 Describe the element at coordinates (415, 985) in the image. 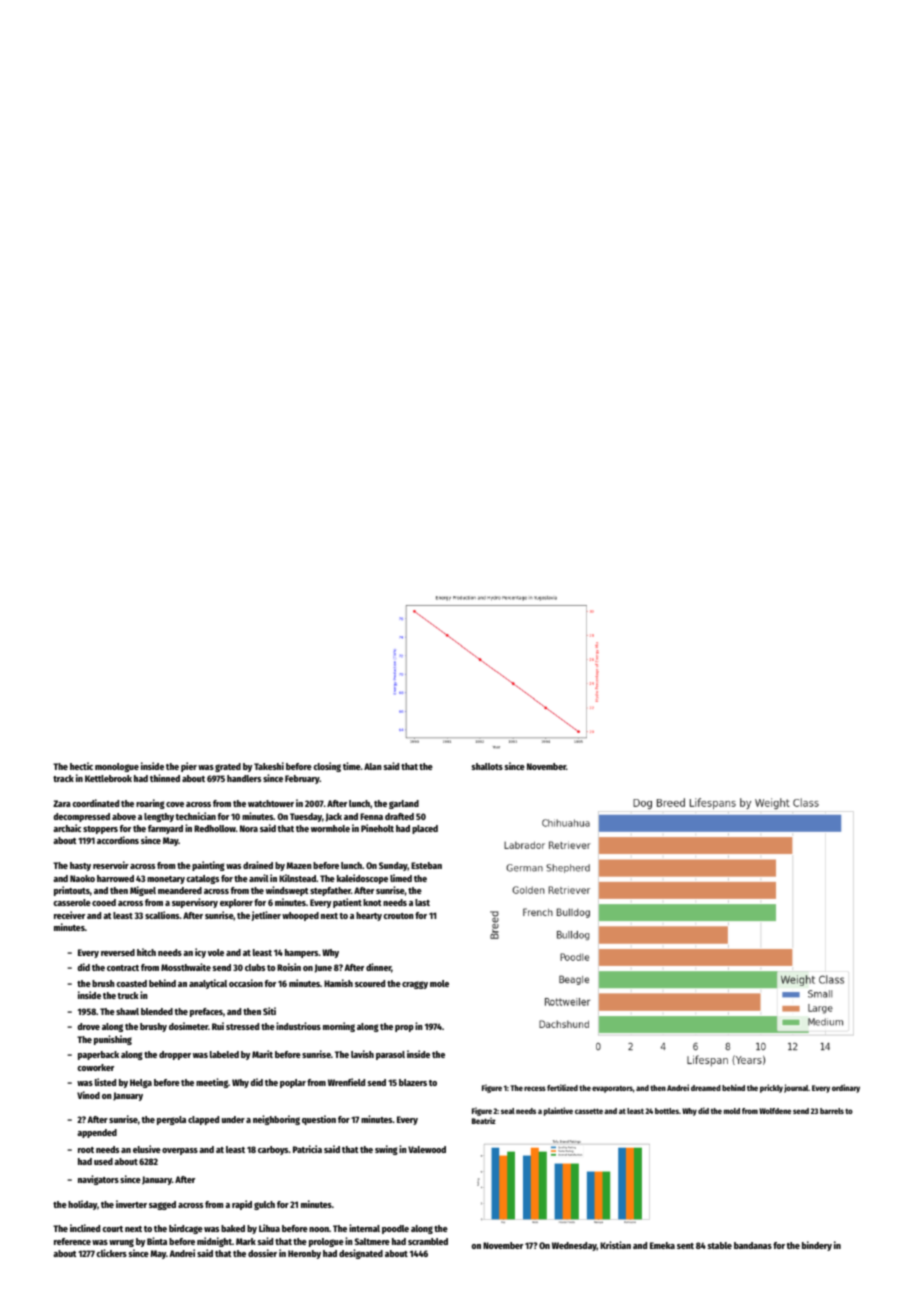

I see `craggy` at that location.
